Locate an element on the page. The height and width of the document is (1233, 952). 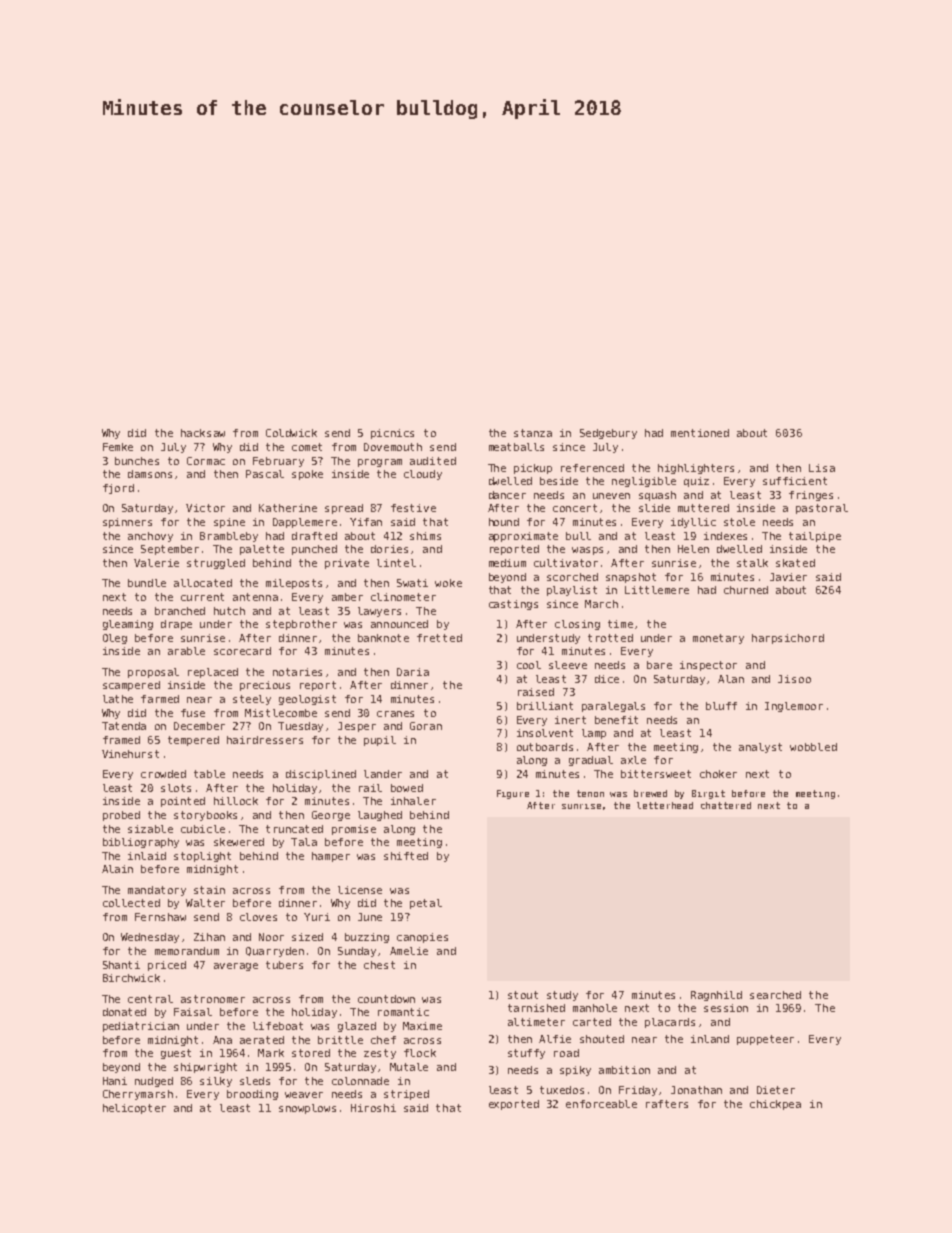
wobbled is located at coordinates (813, 747).
